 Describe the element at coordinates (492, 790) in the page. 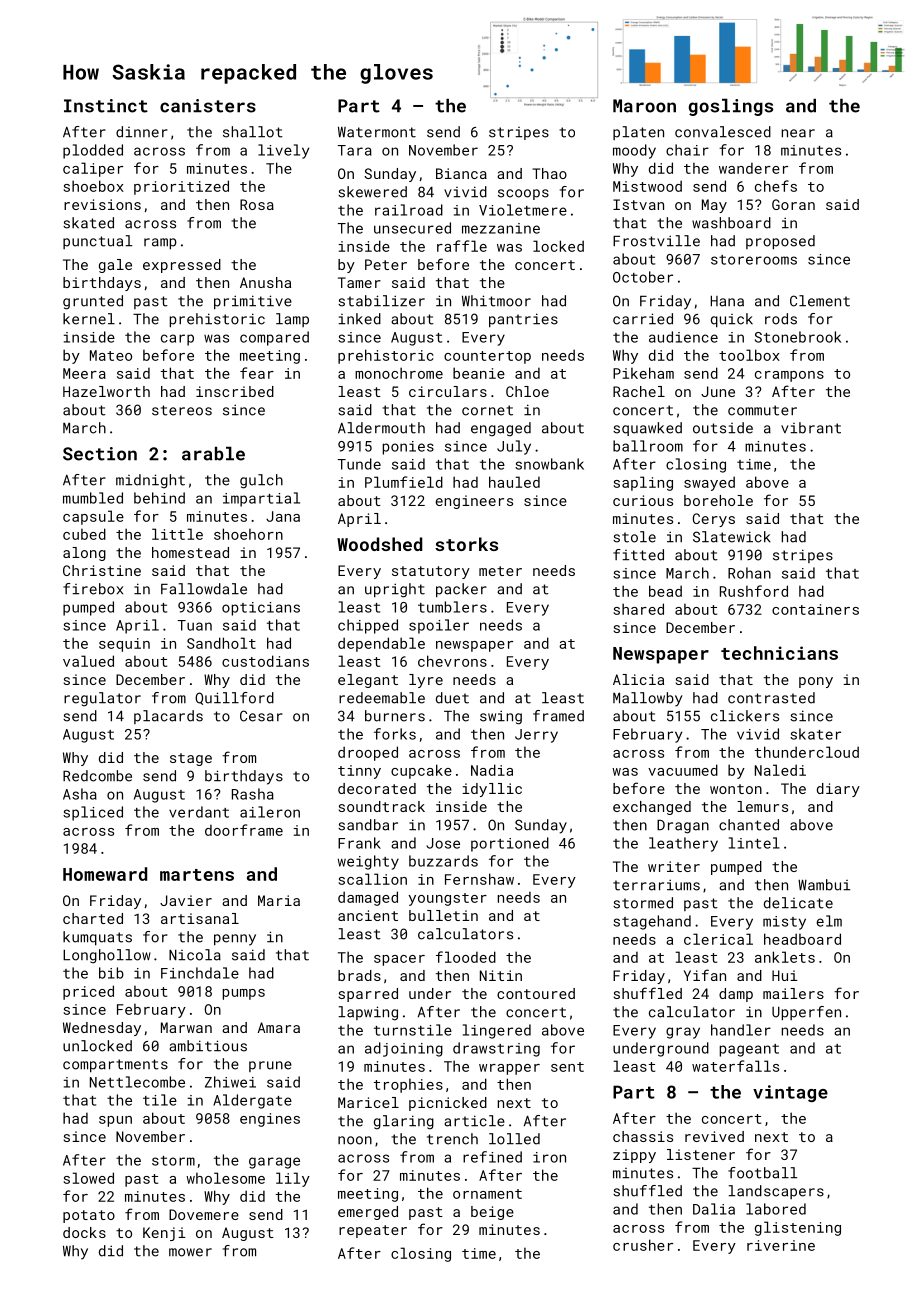

I see `idyllic` at that location.
